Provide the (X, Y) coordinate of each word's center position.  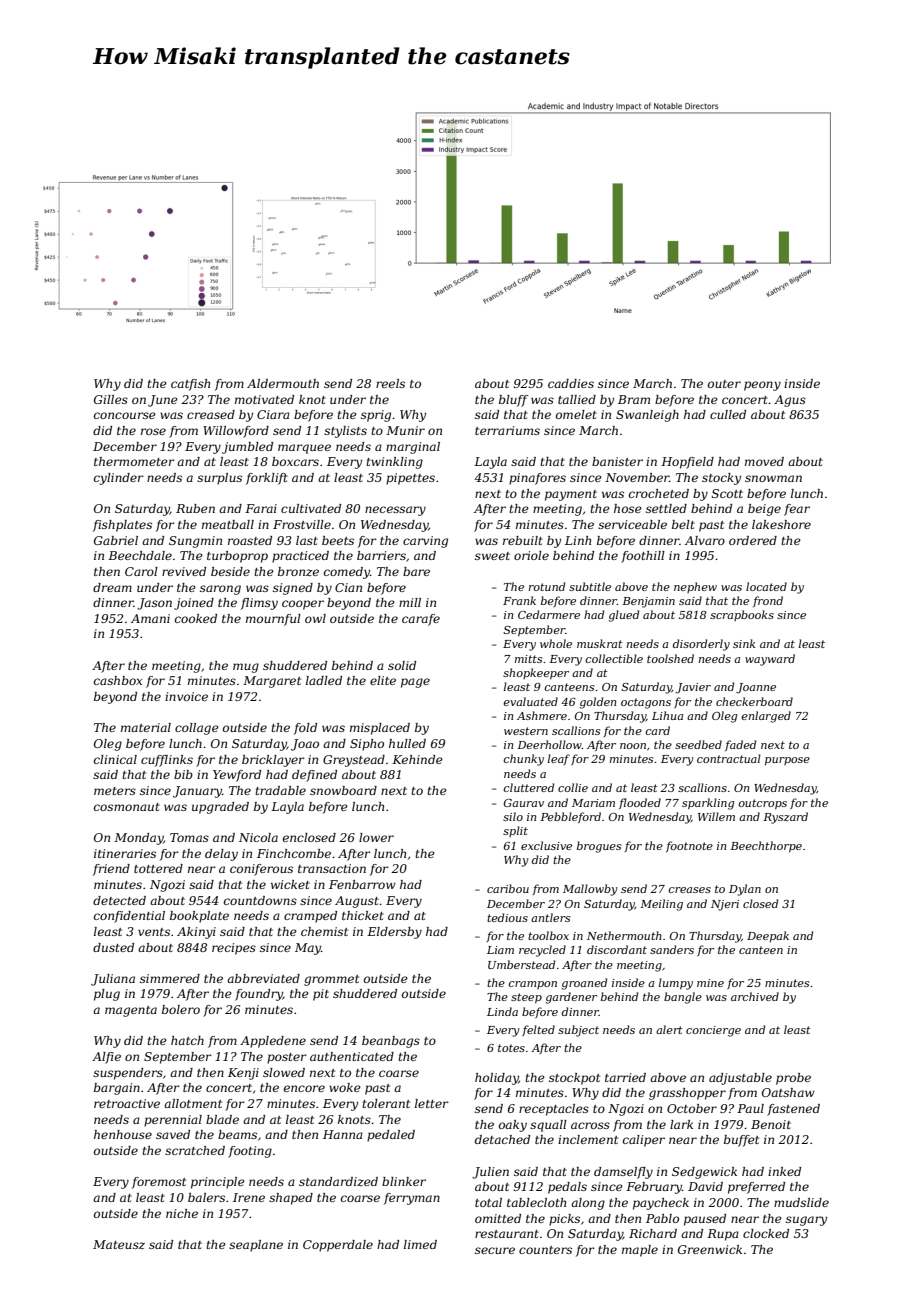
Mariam (593, 803)
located (766, 586)
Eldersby (394, 933)
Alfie (106, 1058)
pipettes (410, 479)
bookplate (199, 917)
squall (548, 1126)
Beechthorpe (766, 846)
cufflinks (167, 761)
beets (338, 540)
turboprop (237, 557)
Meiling (661, 905)
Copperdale (338, 1246)
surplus (219, 479)
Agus (790, 401)
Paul (750, 1108)
